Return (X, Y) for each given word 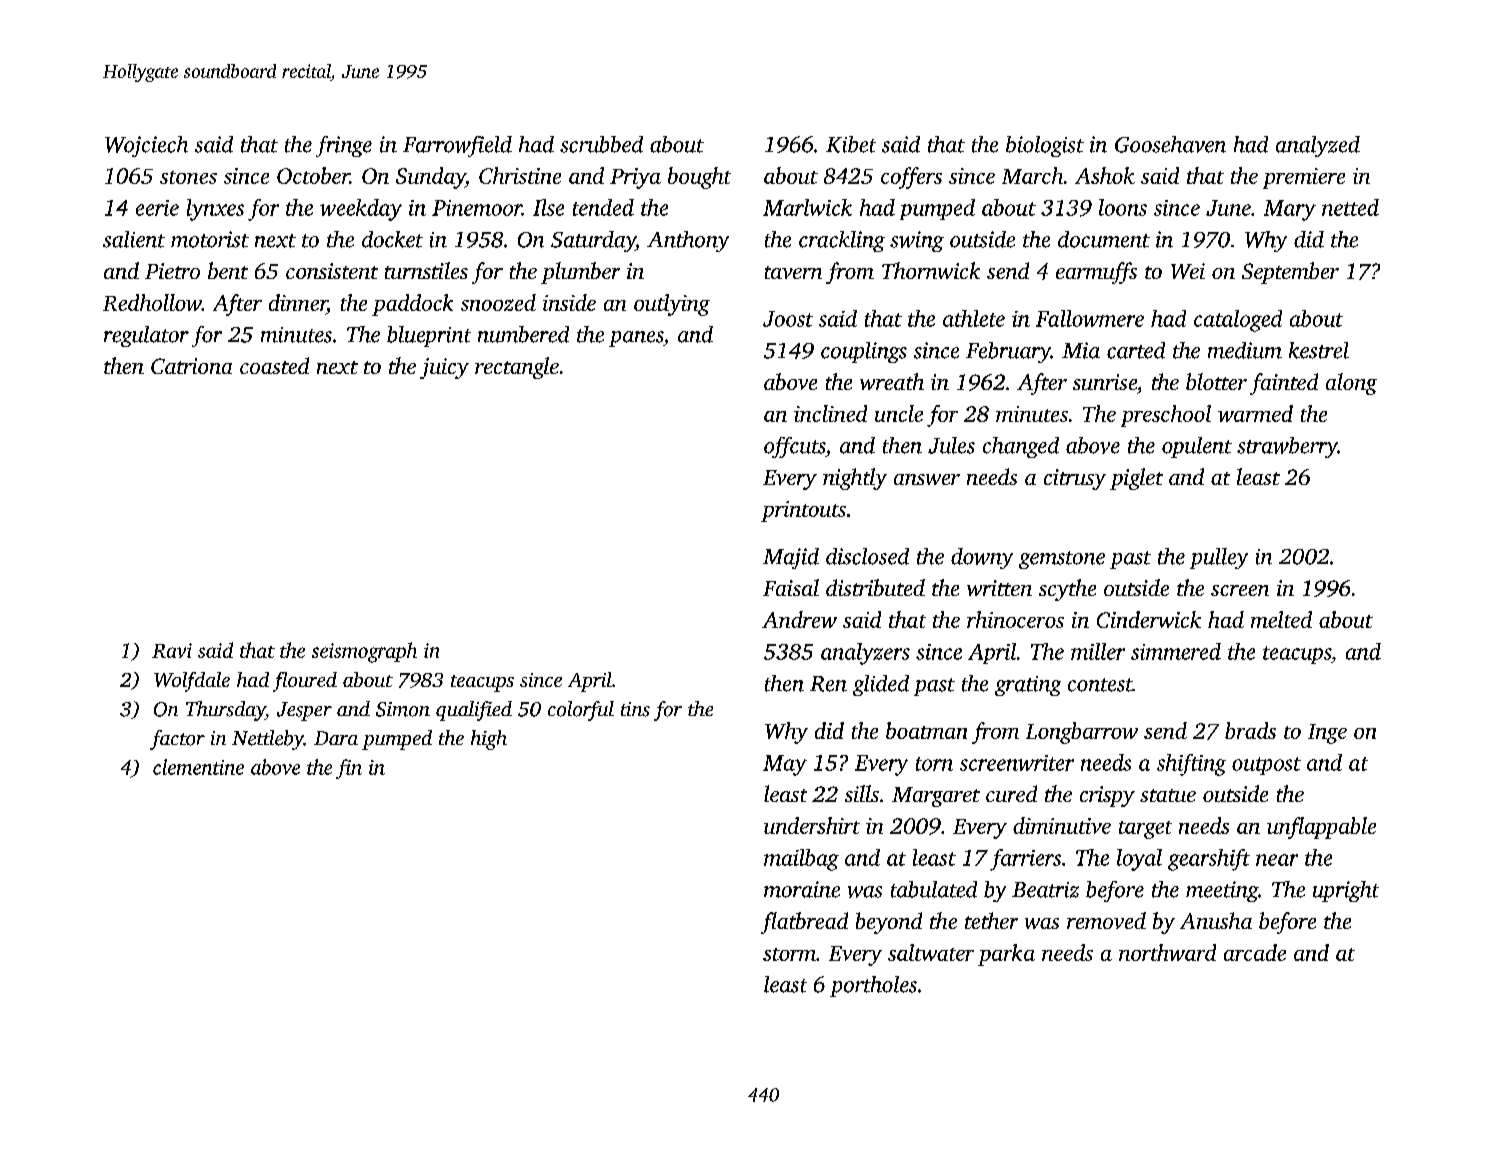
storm (789, 954)
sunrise (1105, 382)
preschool (1166, 416)
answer (927, 479)
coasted (274, 365)
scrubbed (601, 144)
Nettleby (268, 740)
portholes (873, 986)
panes (636, 339)
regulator (146, 336)
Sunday (430, 178)
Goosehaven (1170, 144)
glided (881, 685)
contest (1100, 685)
